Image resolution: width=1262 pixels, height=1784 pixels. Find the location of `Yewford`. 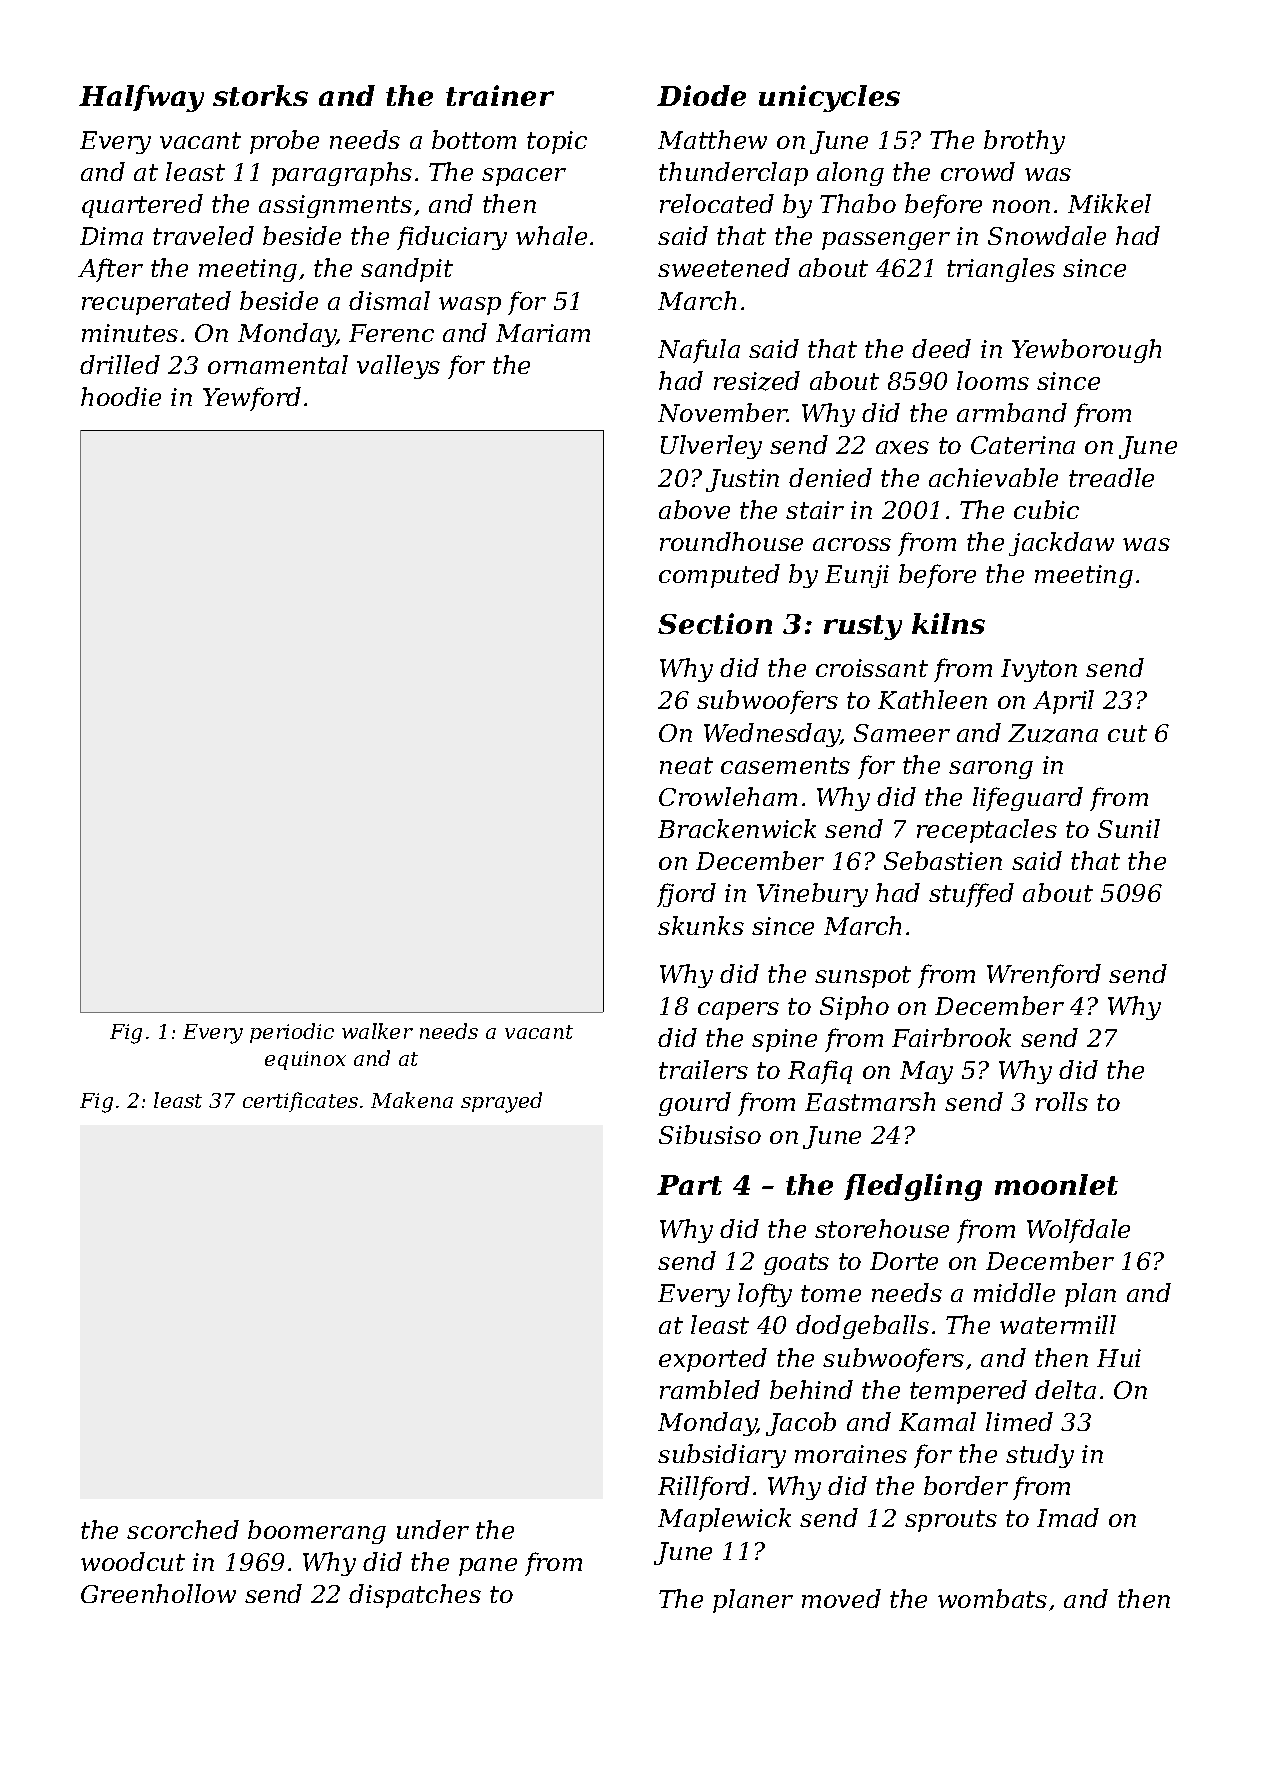

Yewford is located at coordinates (252, 399).
